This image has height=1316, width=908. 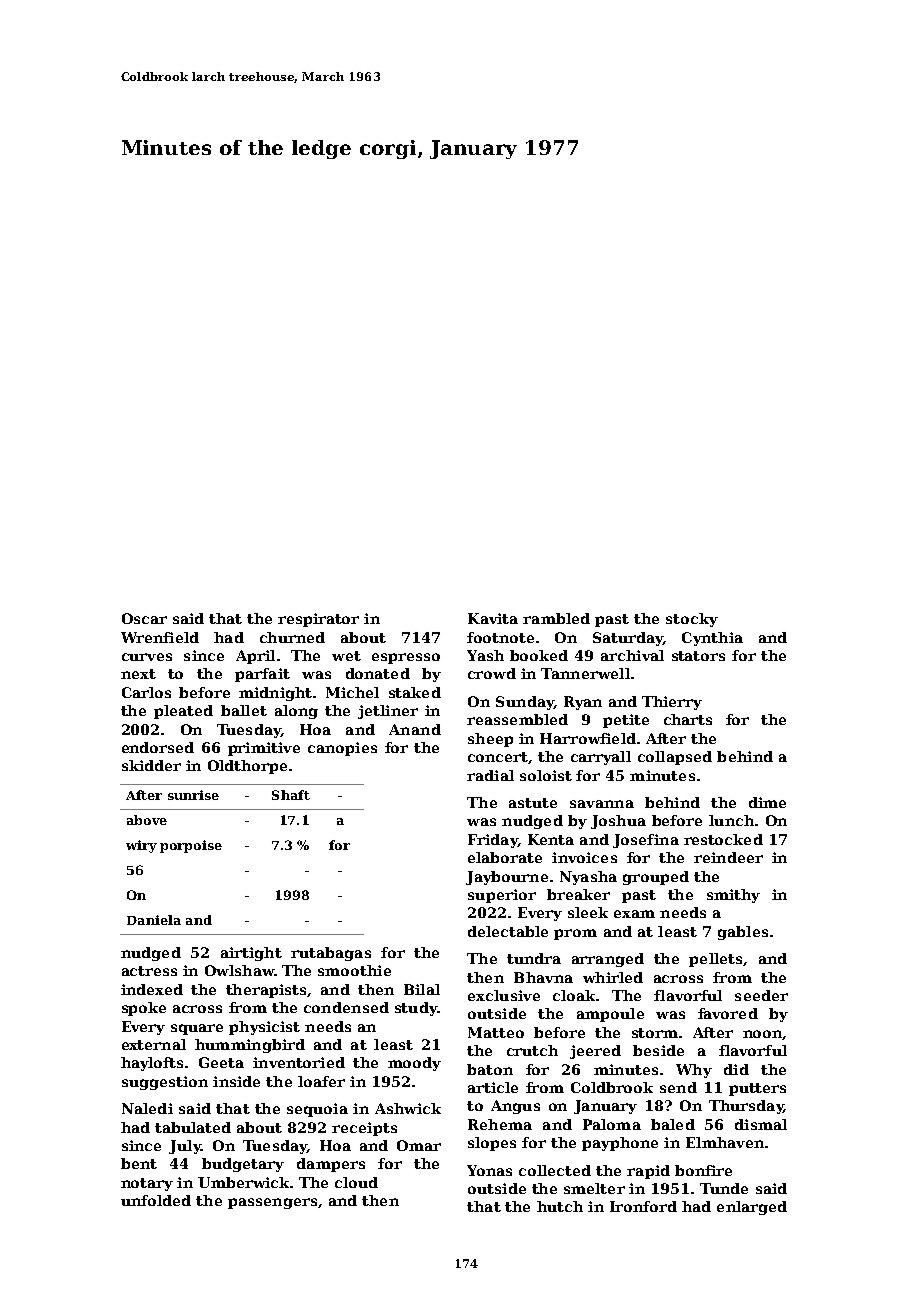 What do you see at coordinates (138, 674) in the image?
I see `next` at bounding box center [138, 674].
